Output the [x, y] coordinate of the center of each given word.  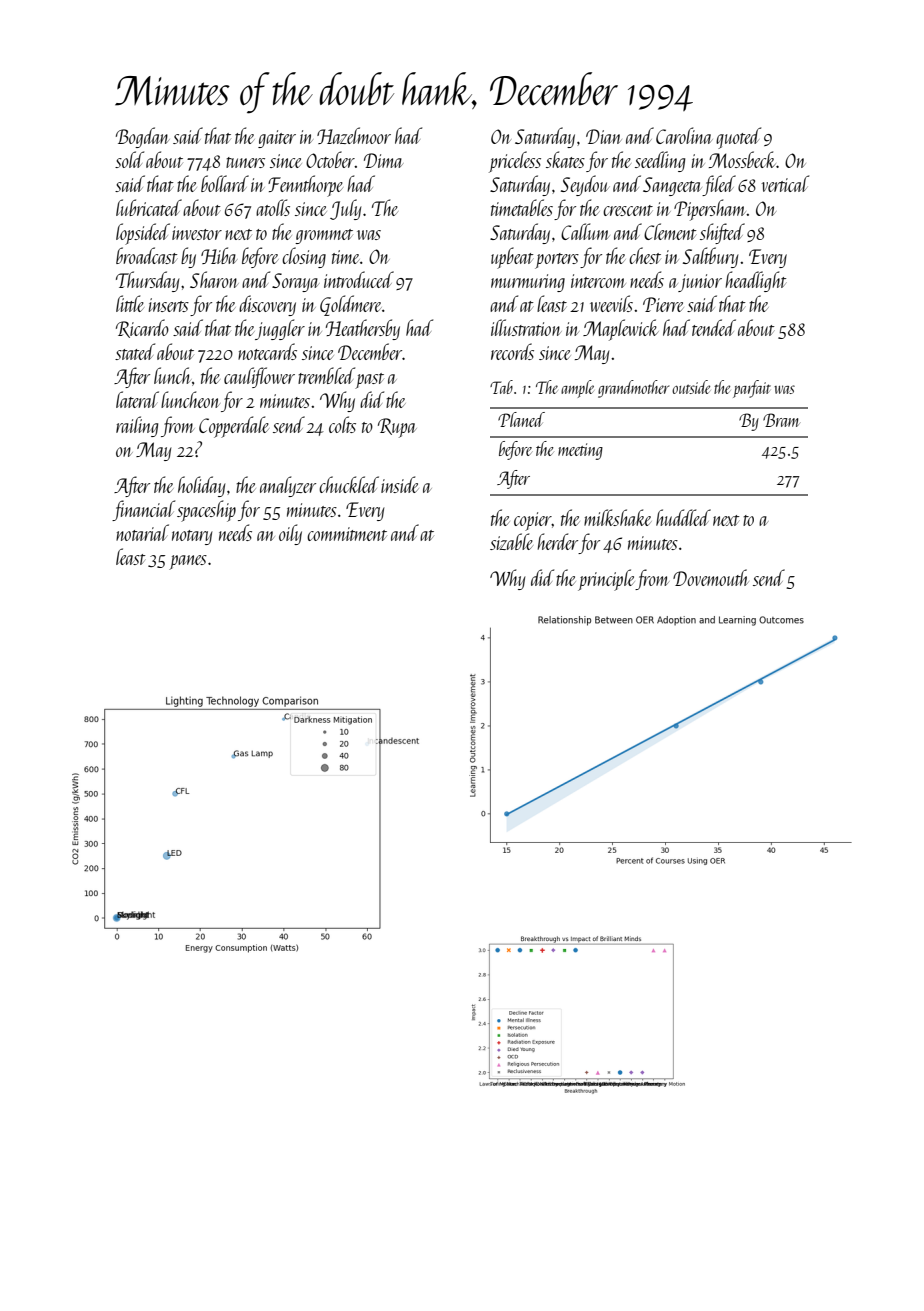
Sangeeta [673, 186]
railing [137, 426]
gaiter [277, 139]
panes [188, 562]
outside [691, 387]
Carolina [684, 135]
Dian [604, 136]
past [369, 381]
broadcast [146, 255]
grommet [324, 236]
